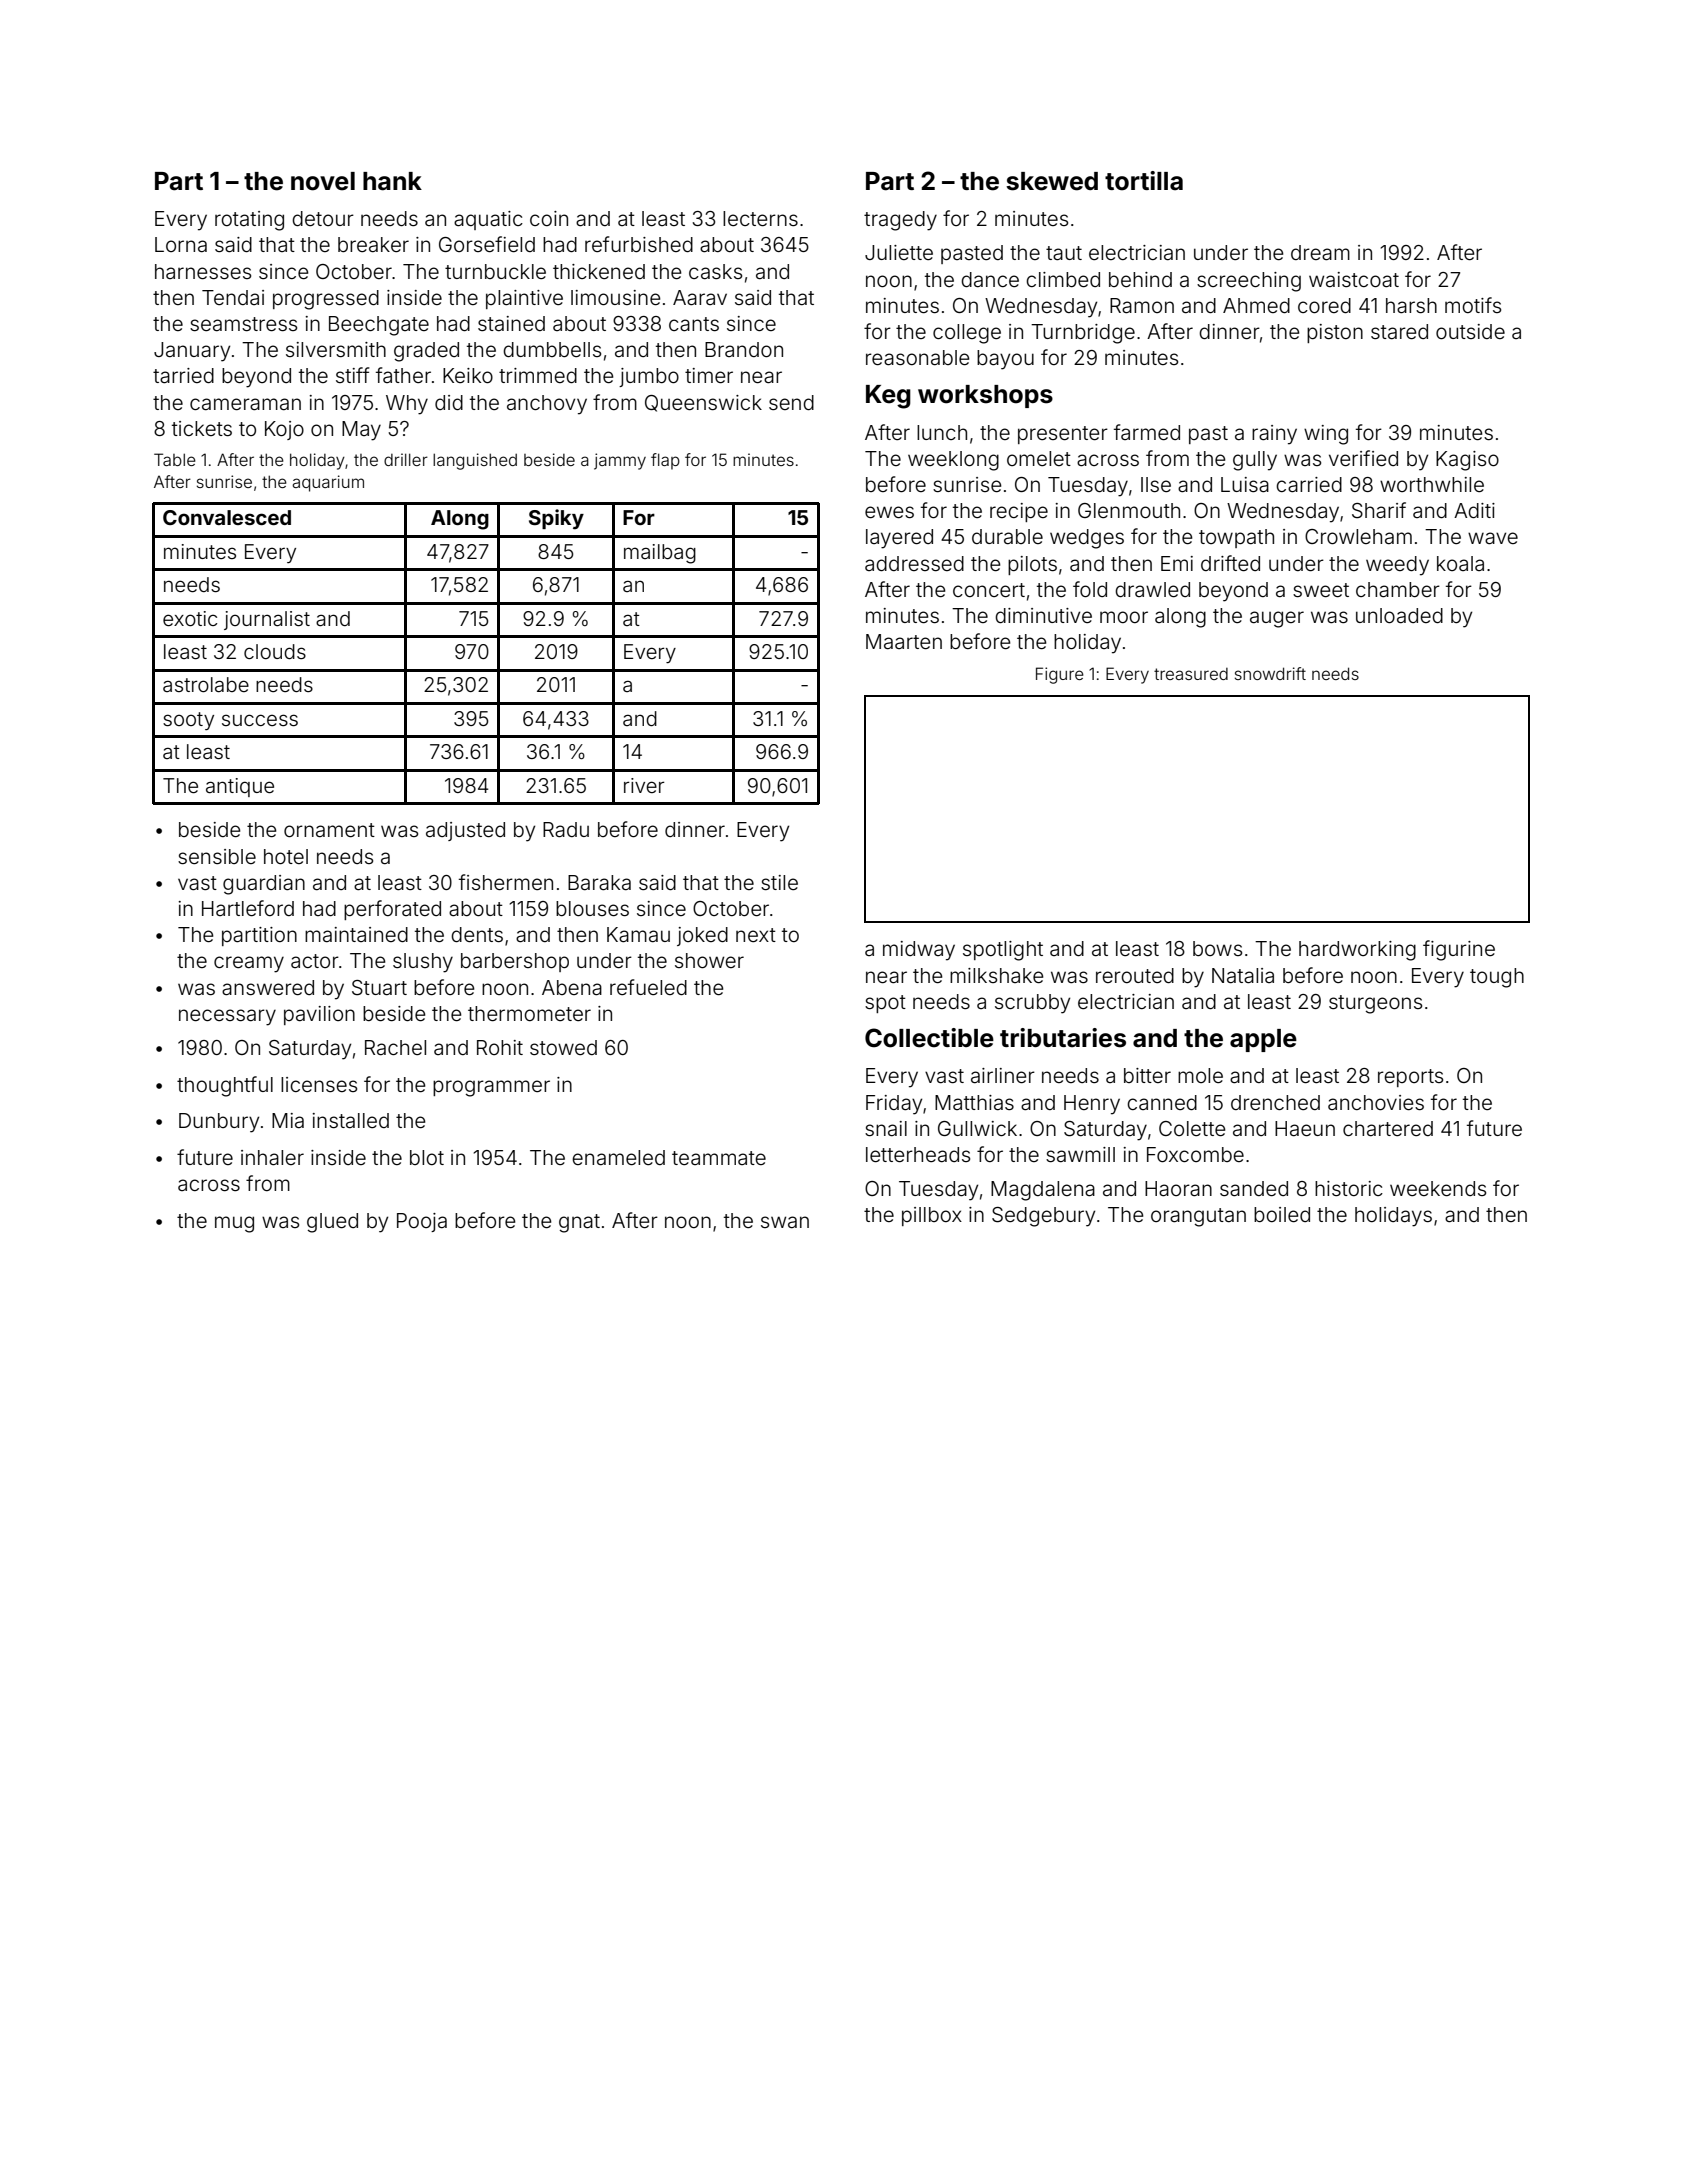 Image resolution: width=1683 pixels, height=2178 pixels. I want to click on dream, so click(1320, 252).
